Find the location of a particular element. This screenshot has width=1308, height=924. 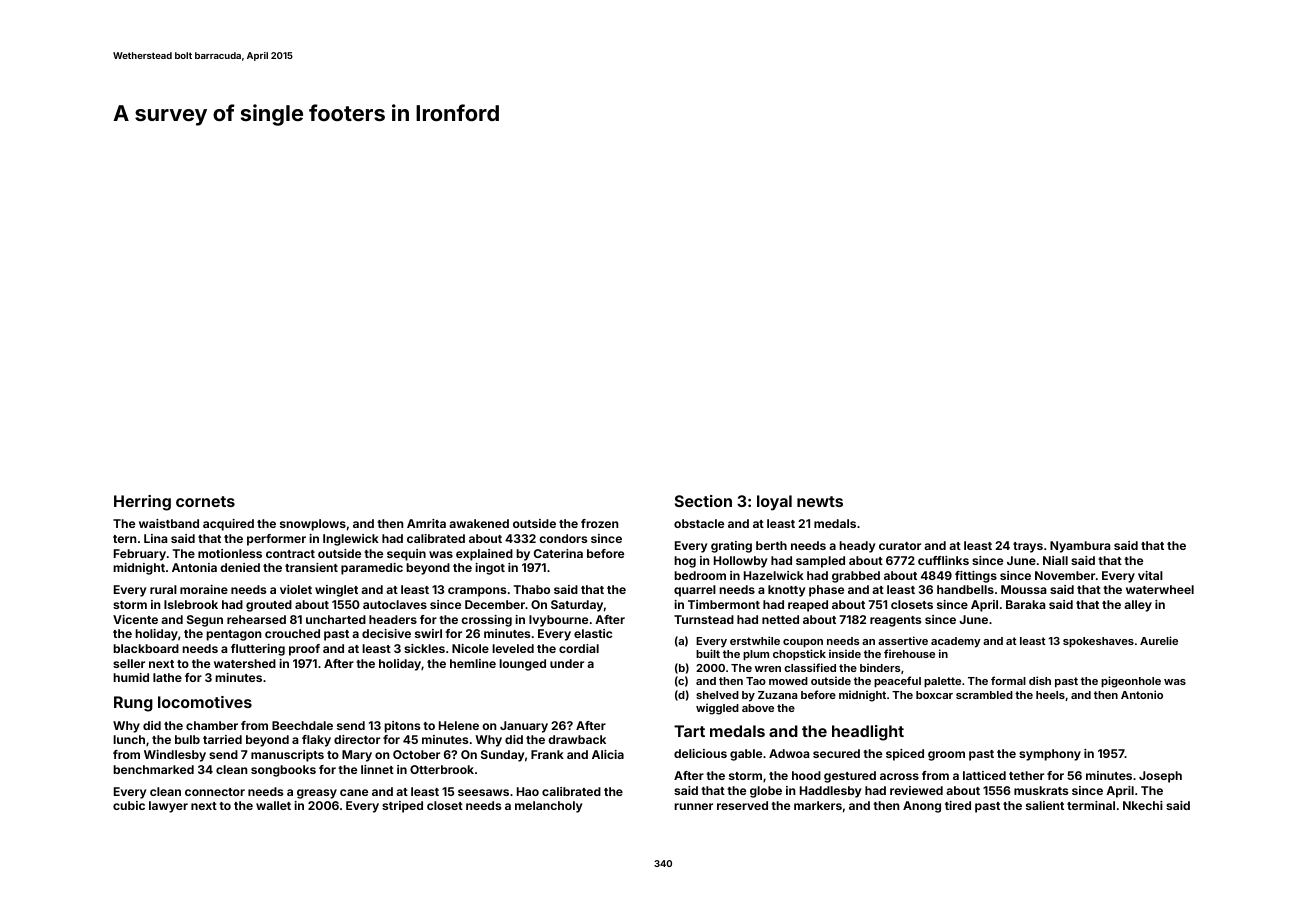

melancholy is located at coordinates (549, 807).
